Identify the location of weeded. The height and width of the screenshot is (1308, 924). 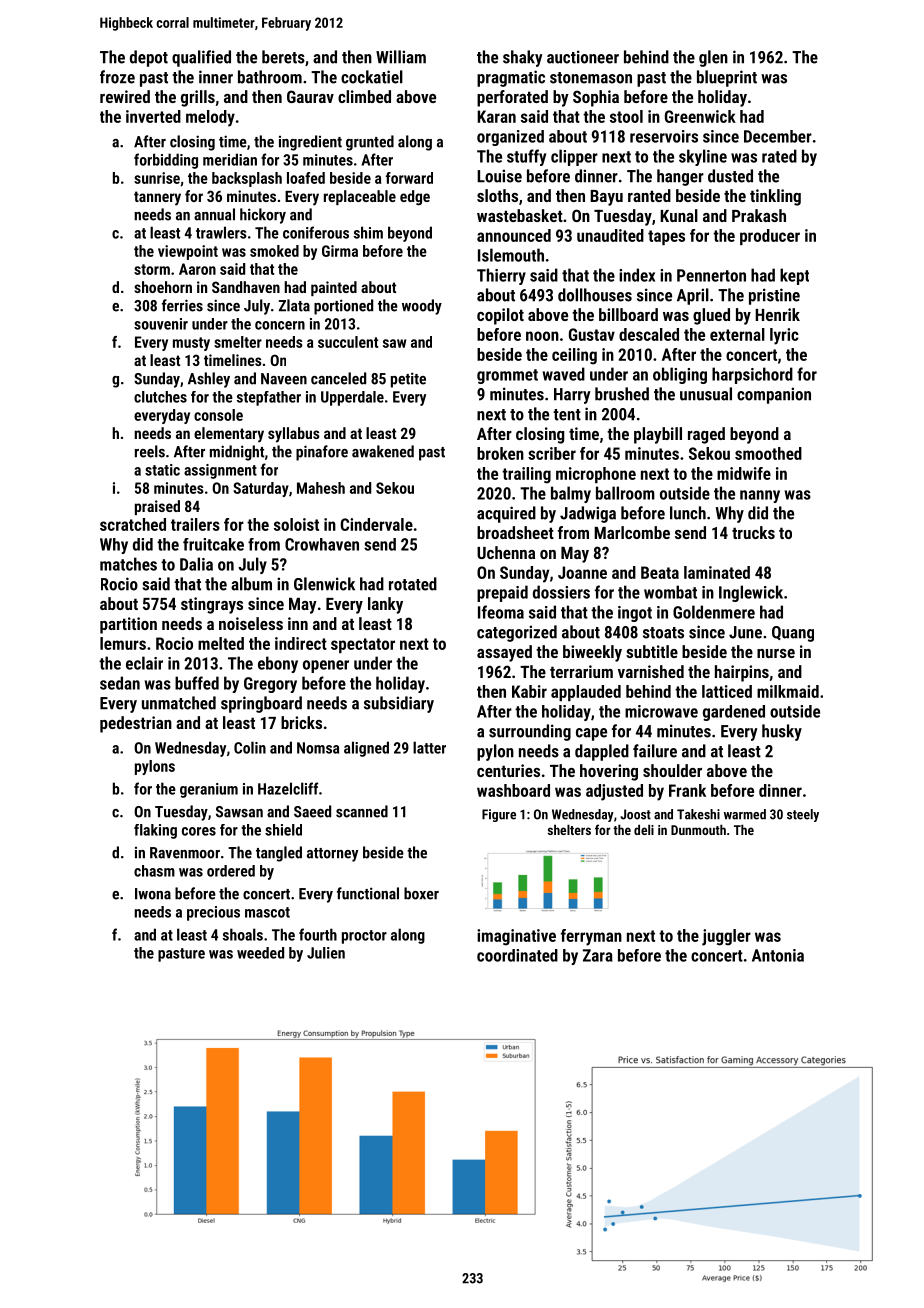
(260, 953).
